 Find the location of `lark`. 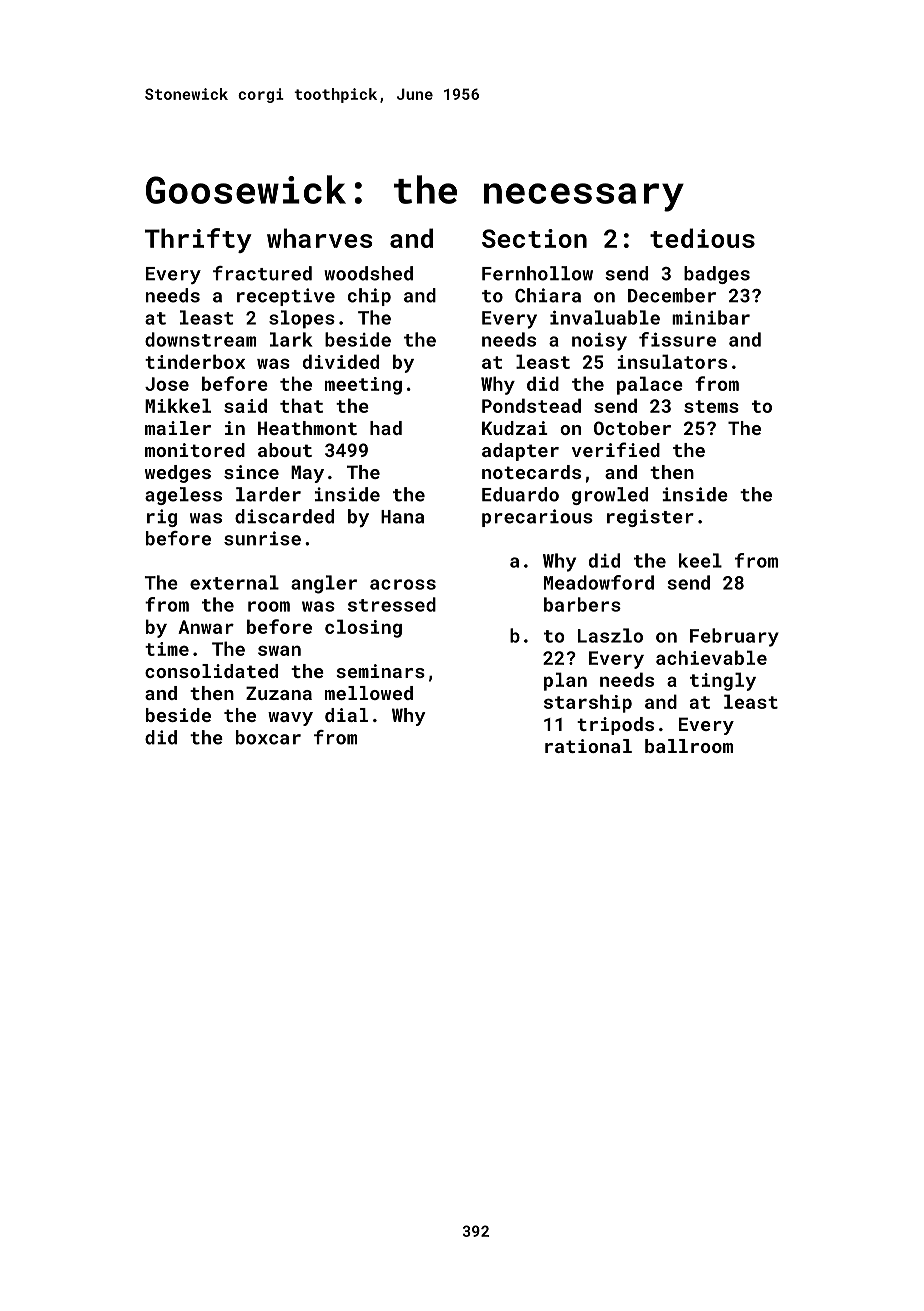

lark is located at coordinates (291, 339).
